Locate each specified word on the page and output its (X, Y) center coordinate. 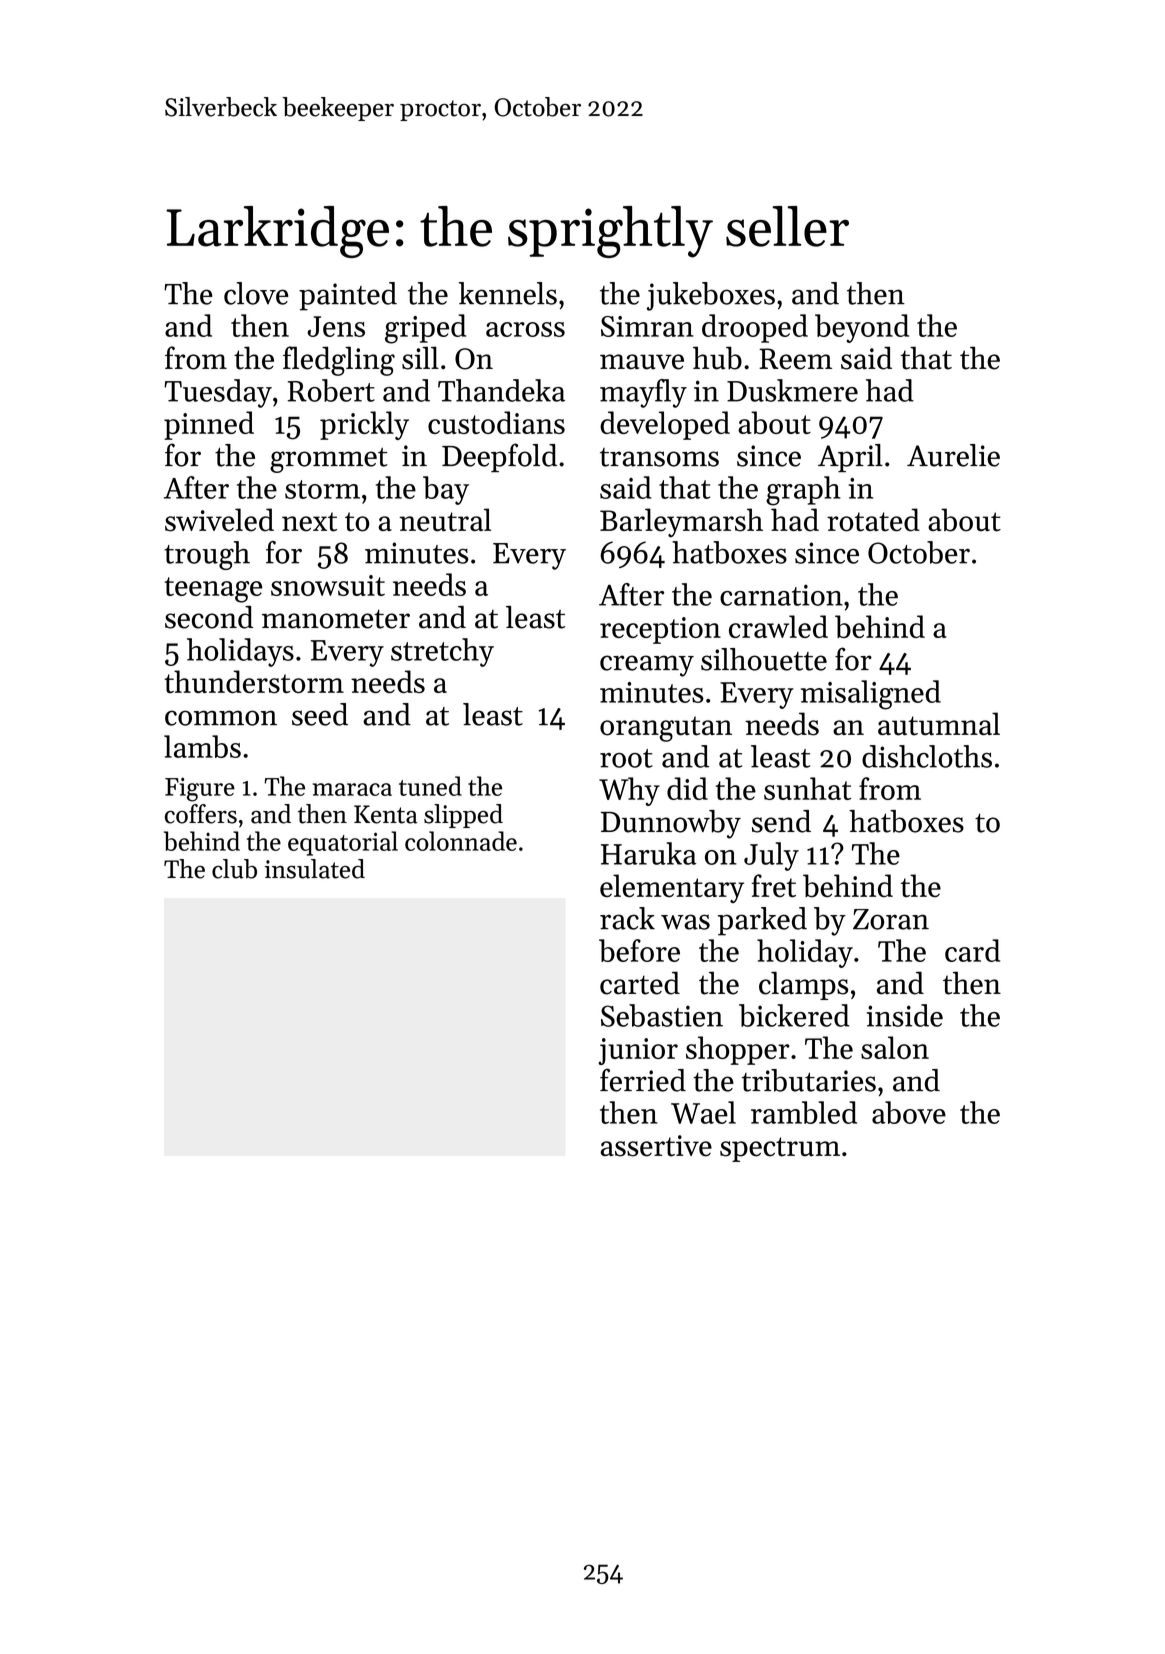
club (234, 869)
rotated (873, 520)
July (771, 856)
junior (638, 1051)
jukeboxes (711, 296)
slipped (463, 816)
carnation (781, 595)
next (309, 522)
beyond (862, 328)
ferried (643, 1080)
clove (256, 293)
